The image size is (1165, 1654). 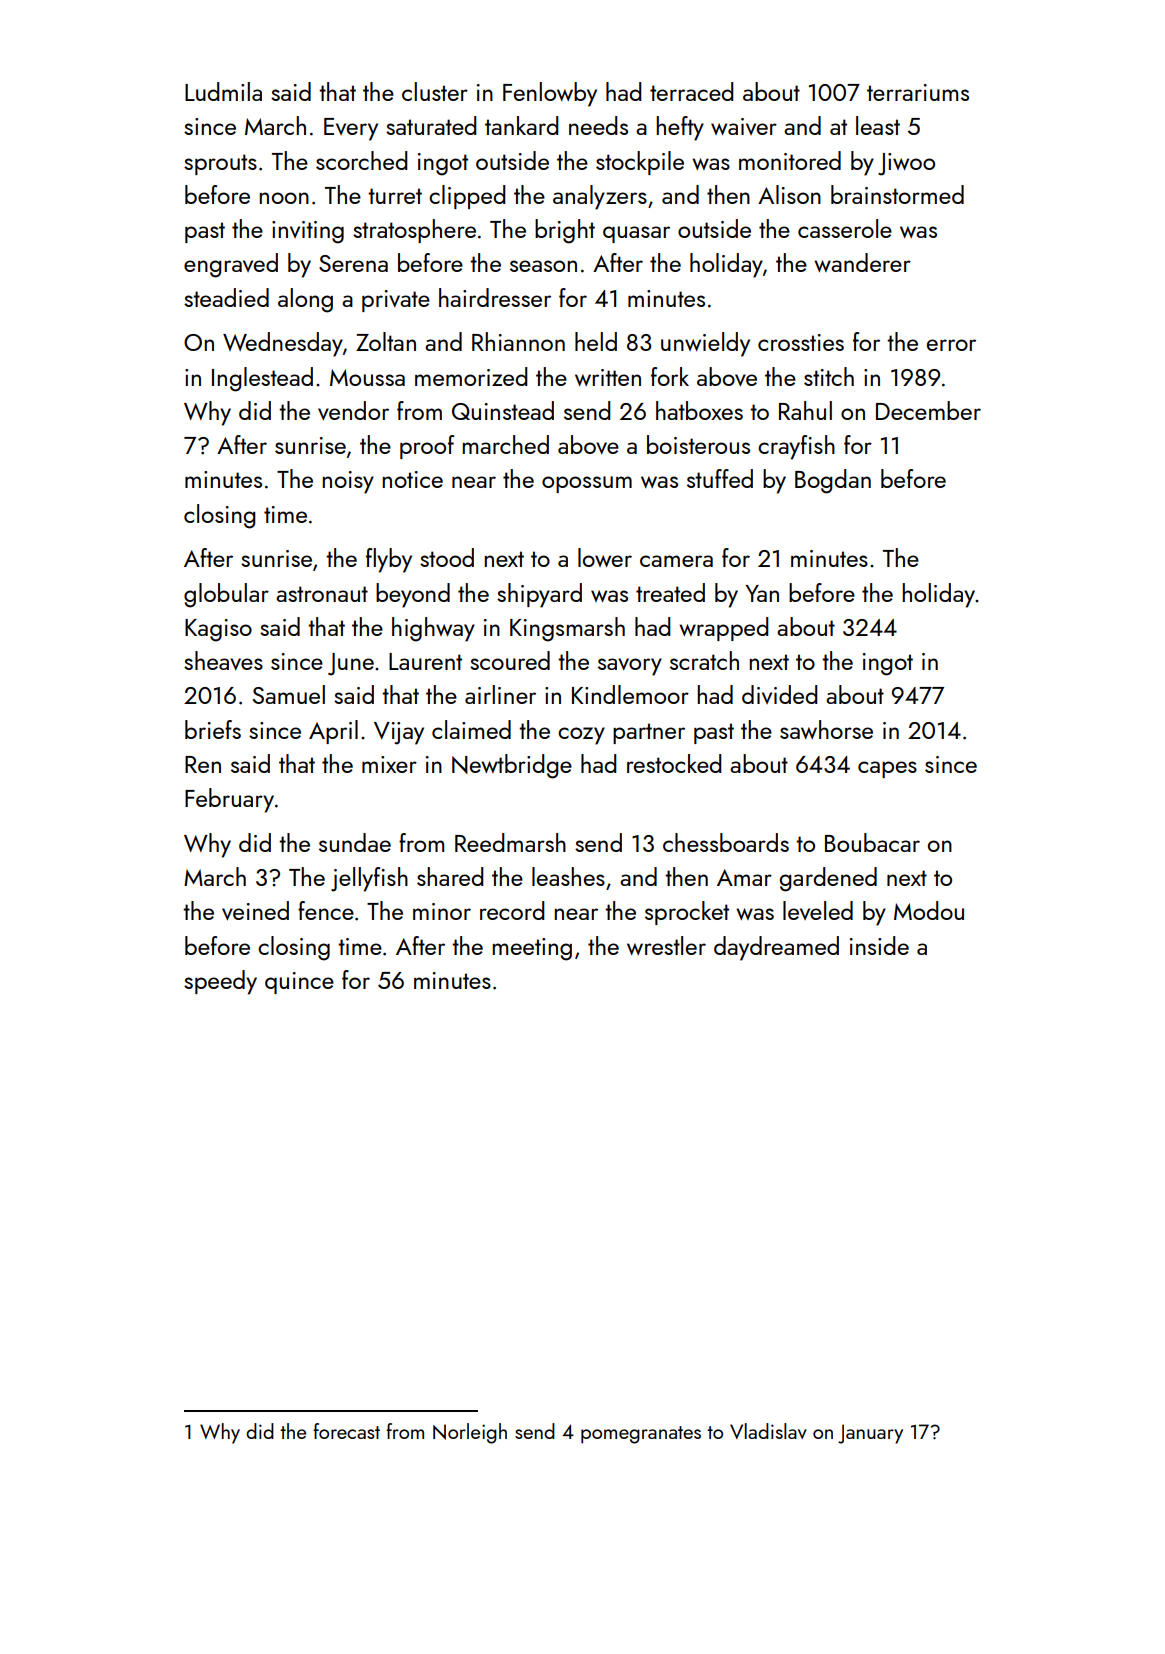 What do you see at coordinates (470, 1433) in the page?
I see `Norleigh` at bounding box center [470, 1433].
